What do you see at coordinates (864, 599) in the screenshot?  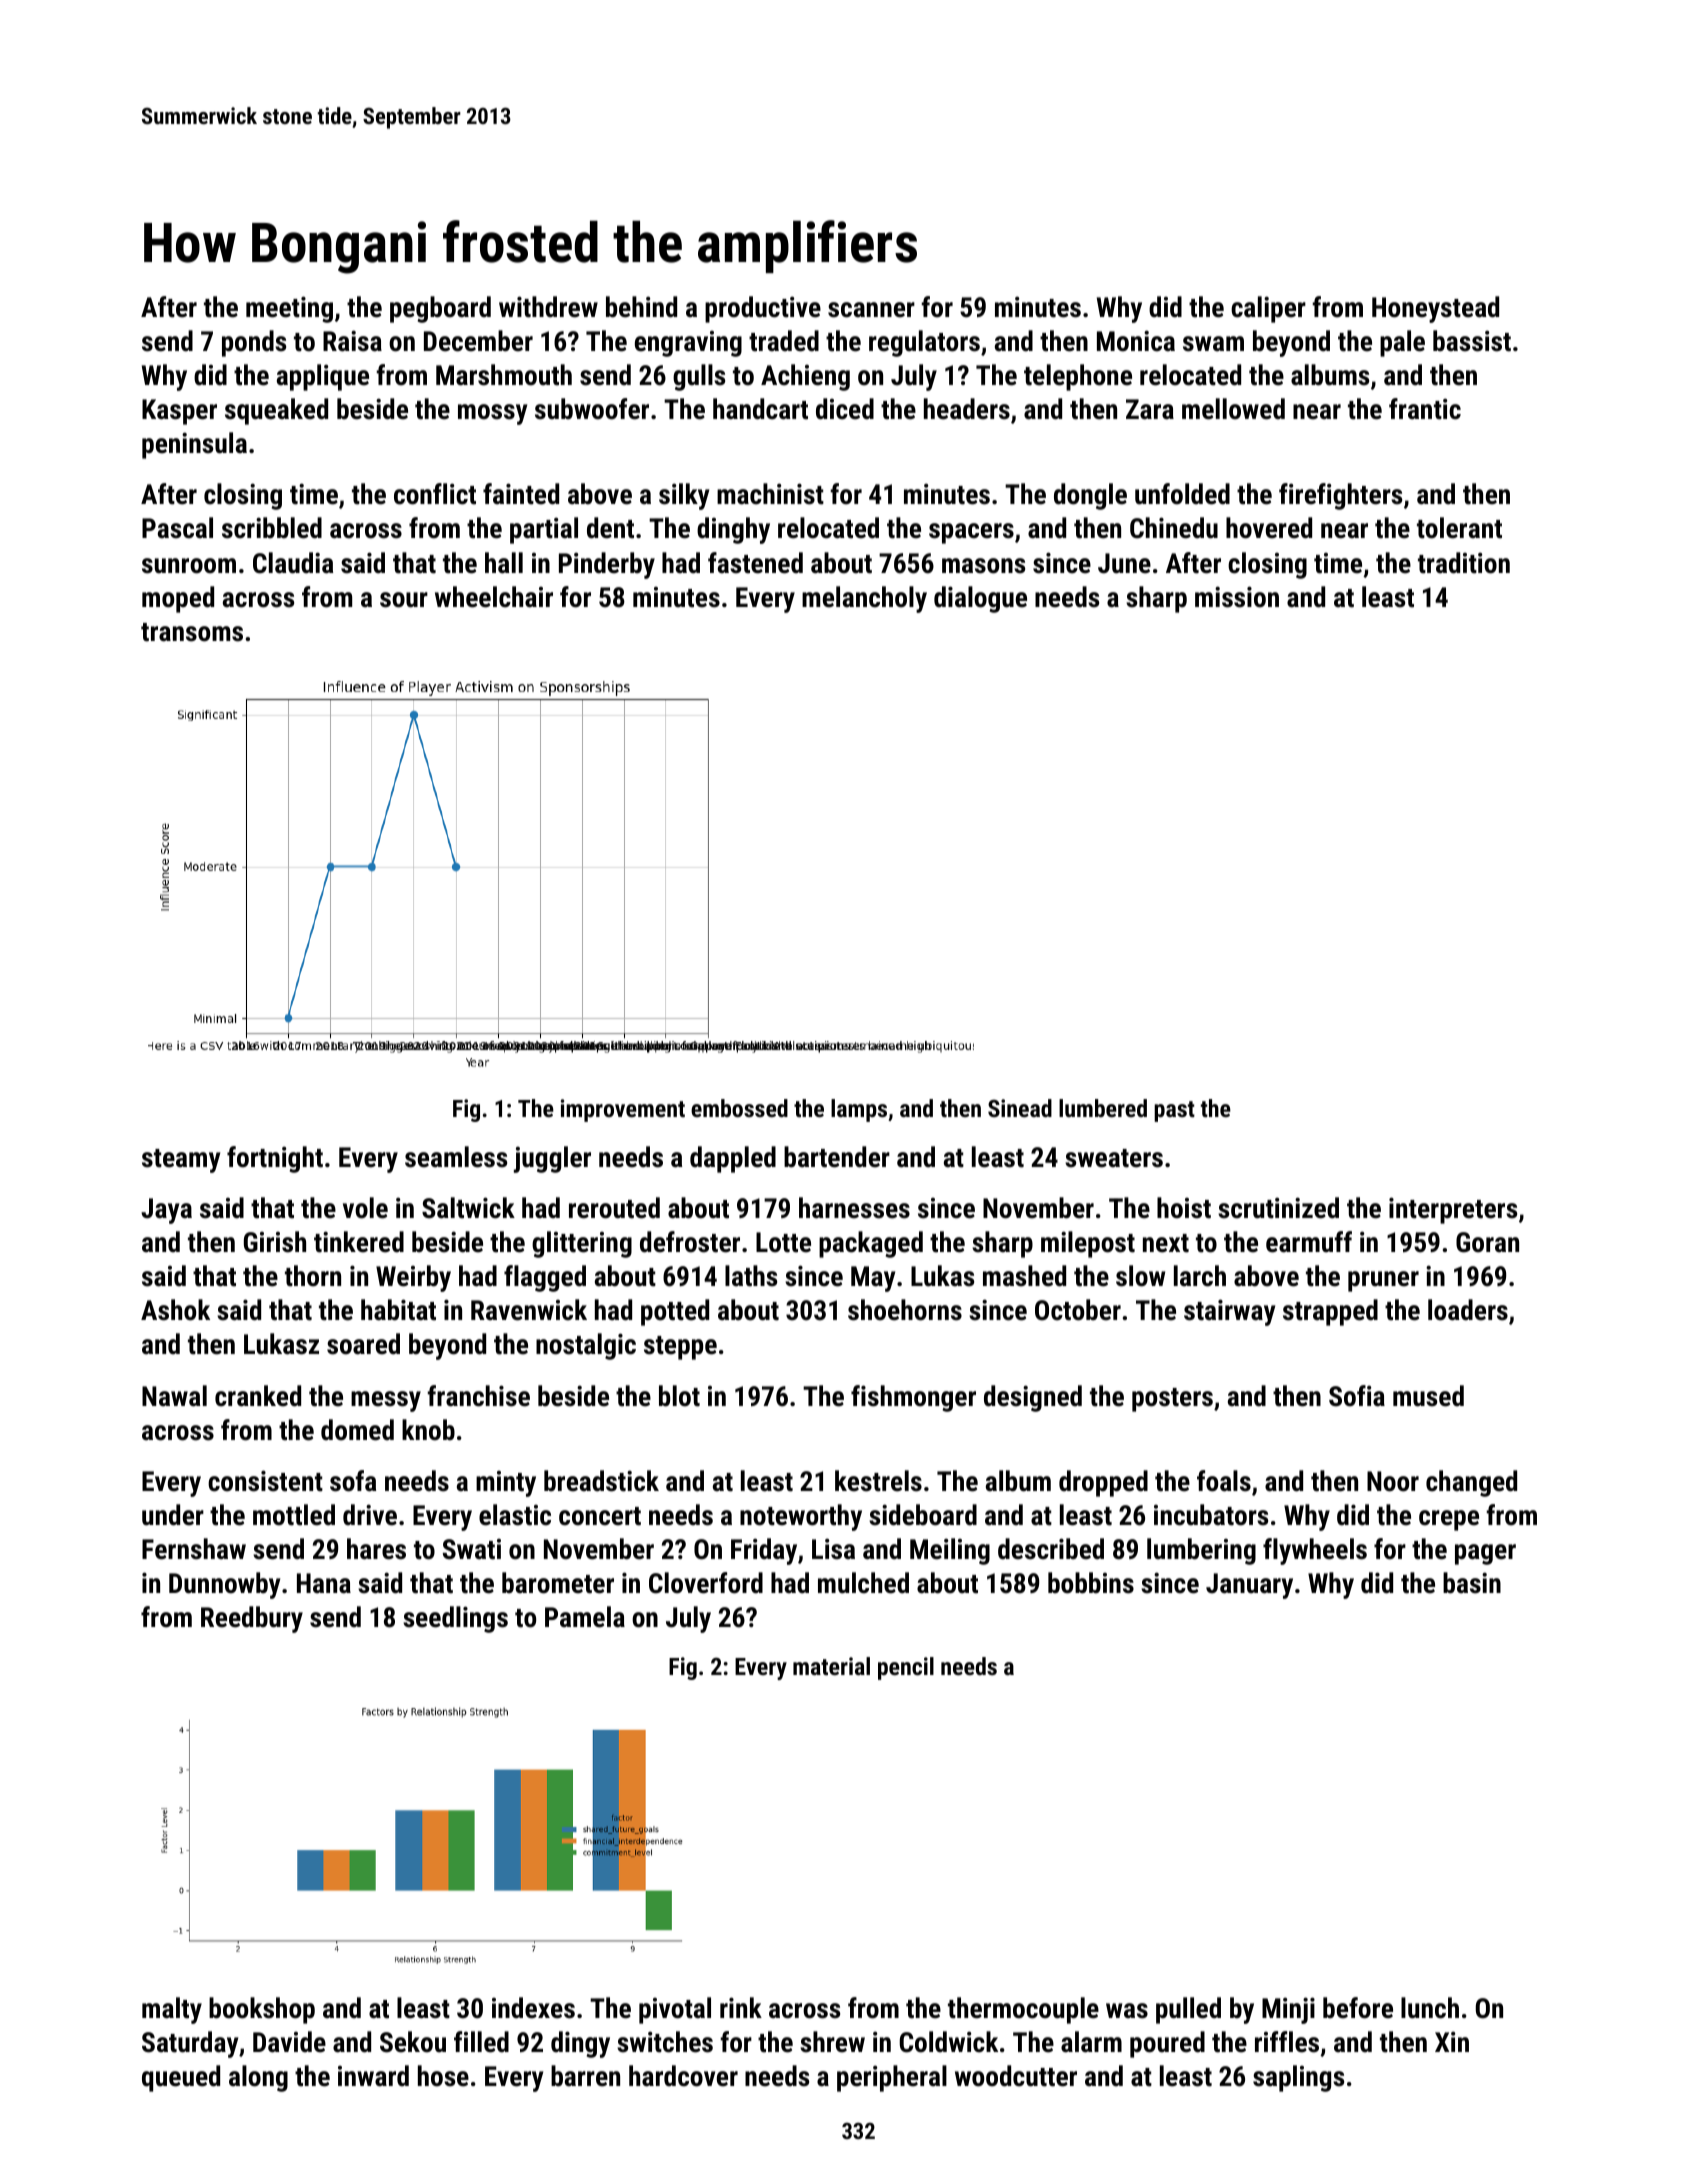 I see `melancholy` at bounding box center [864, 599].
